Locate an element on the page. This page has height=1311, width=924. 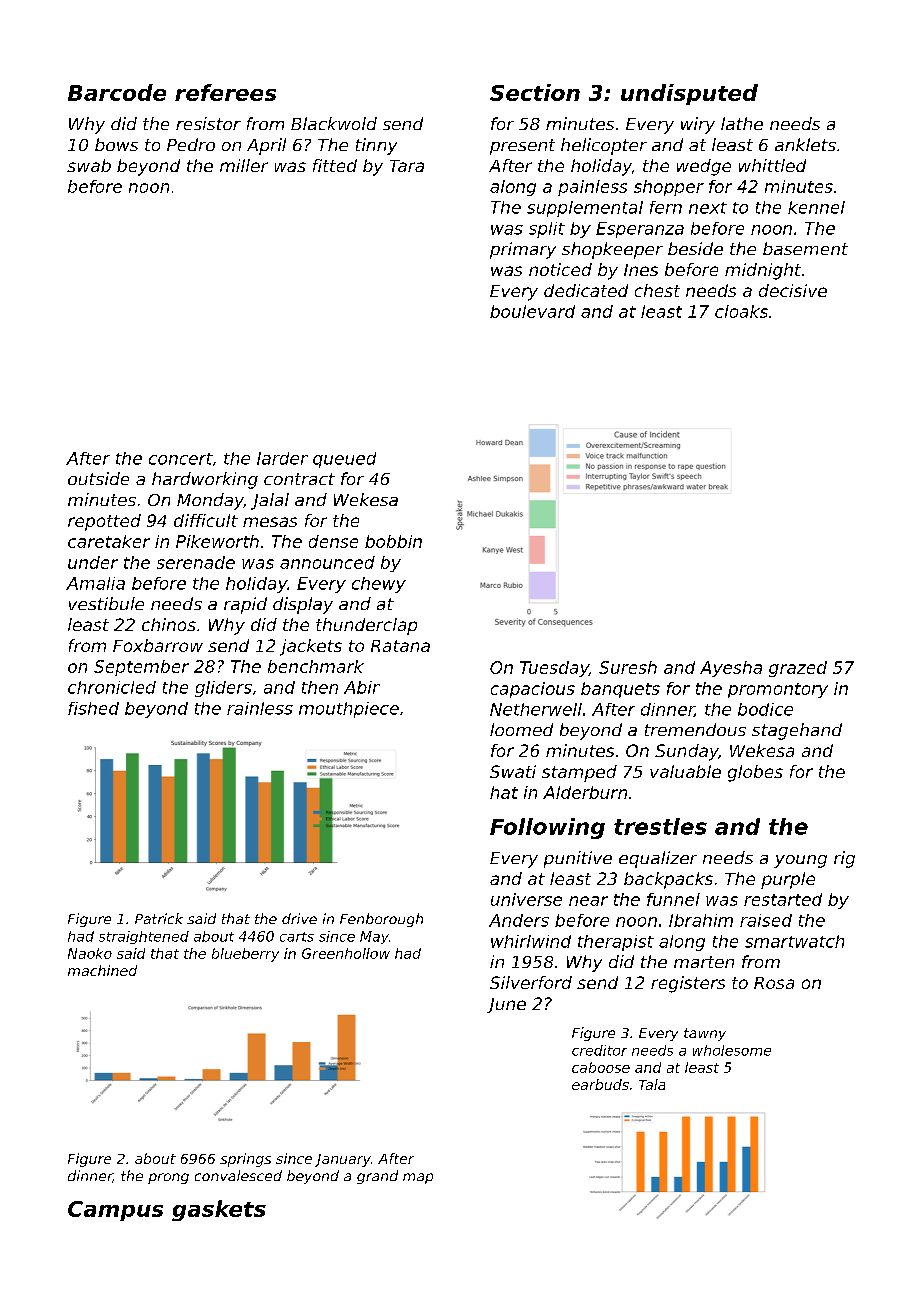
fern is located at coordinates (666, 207).
